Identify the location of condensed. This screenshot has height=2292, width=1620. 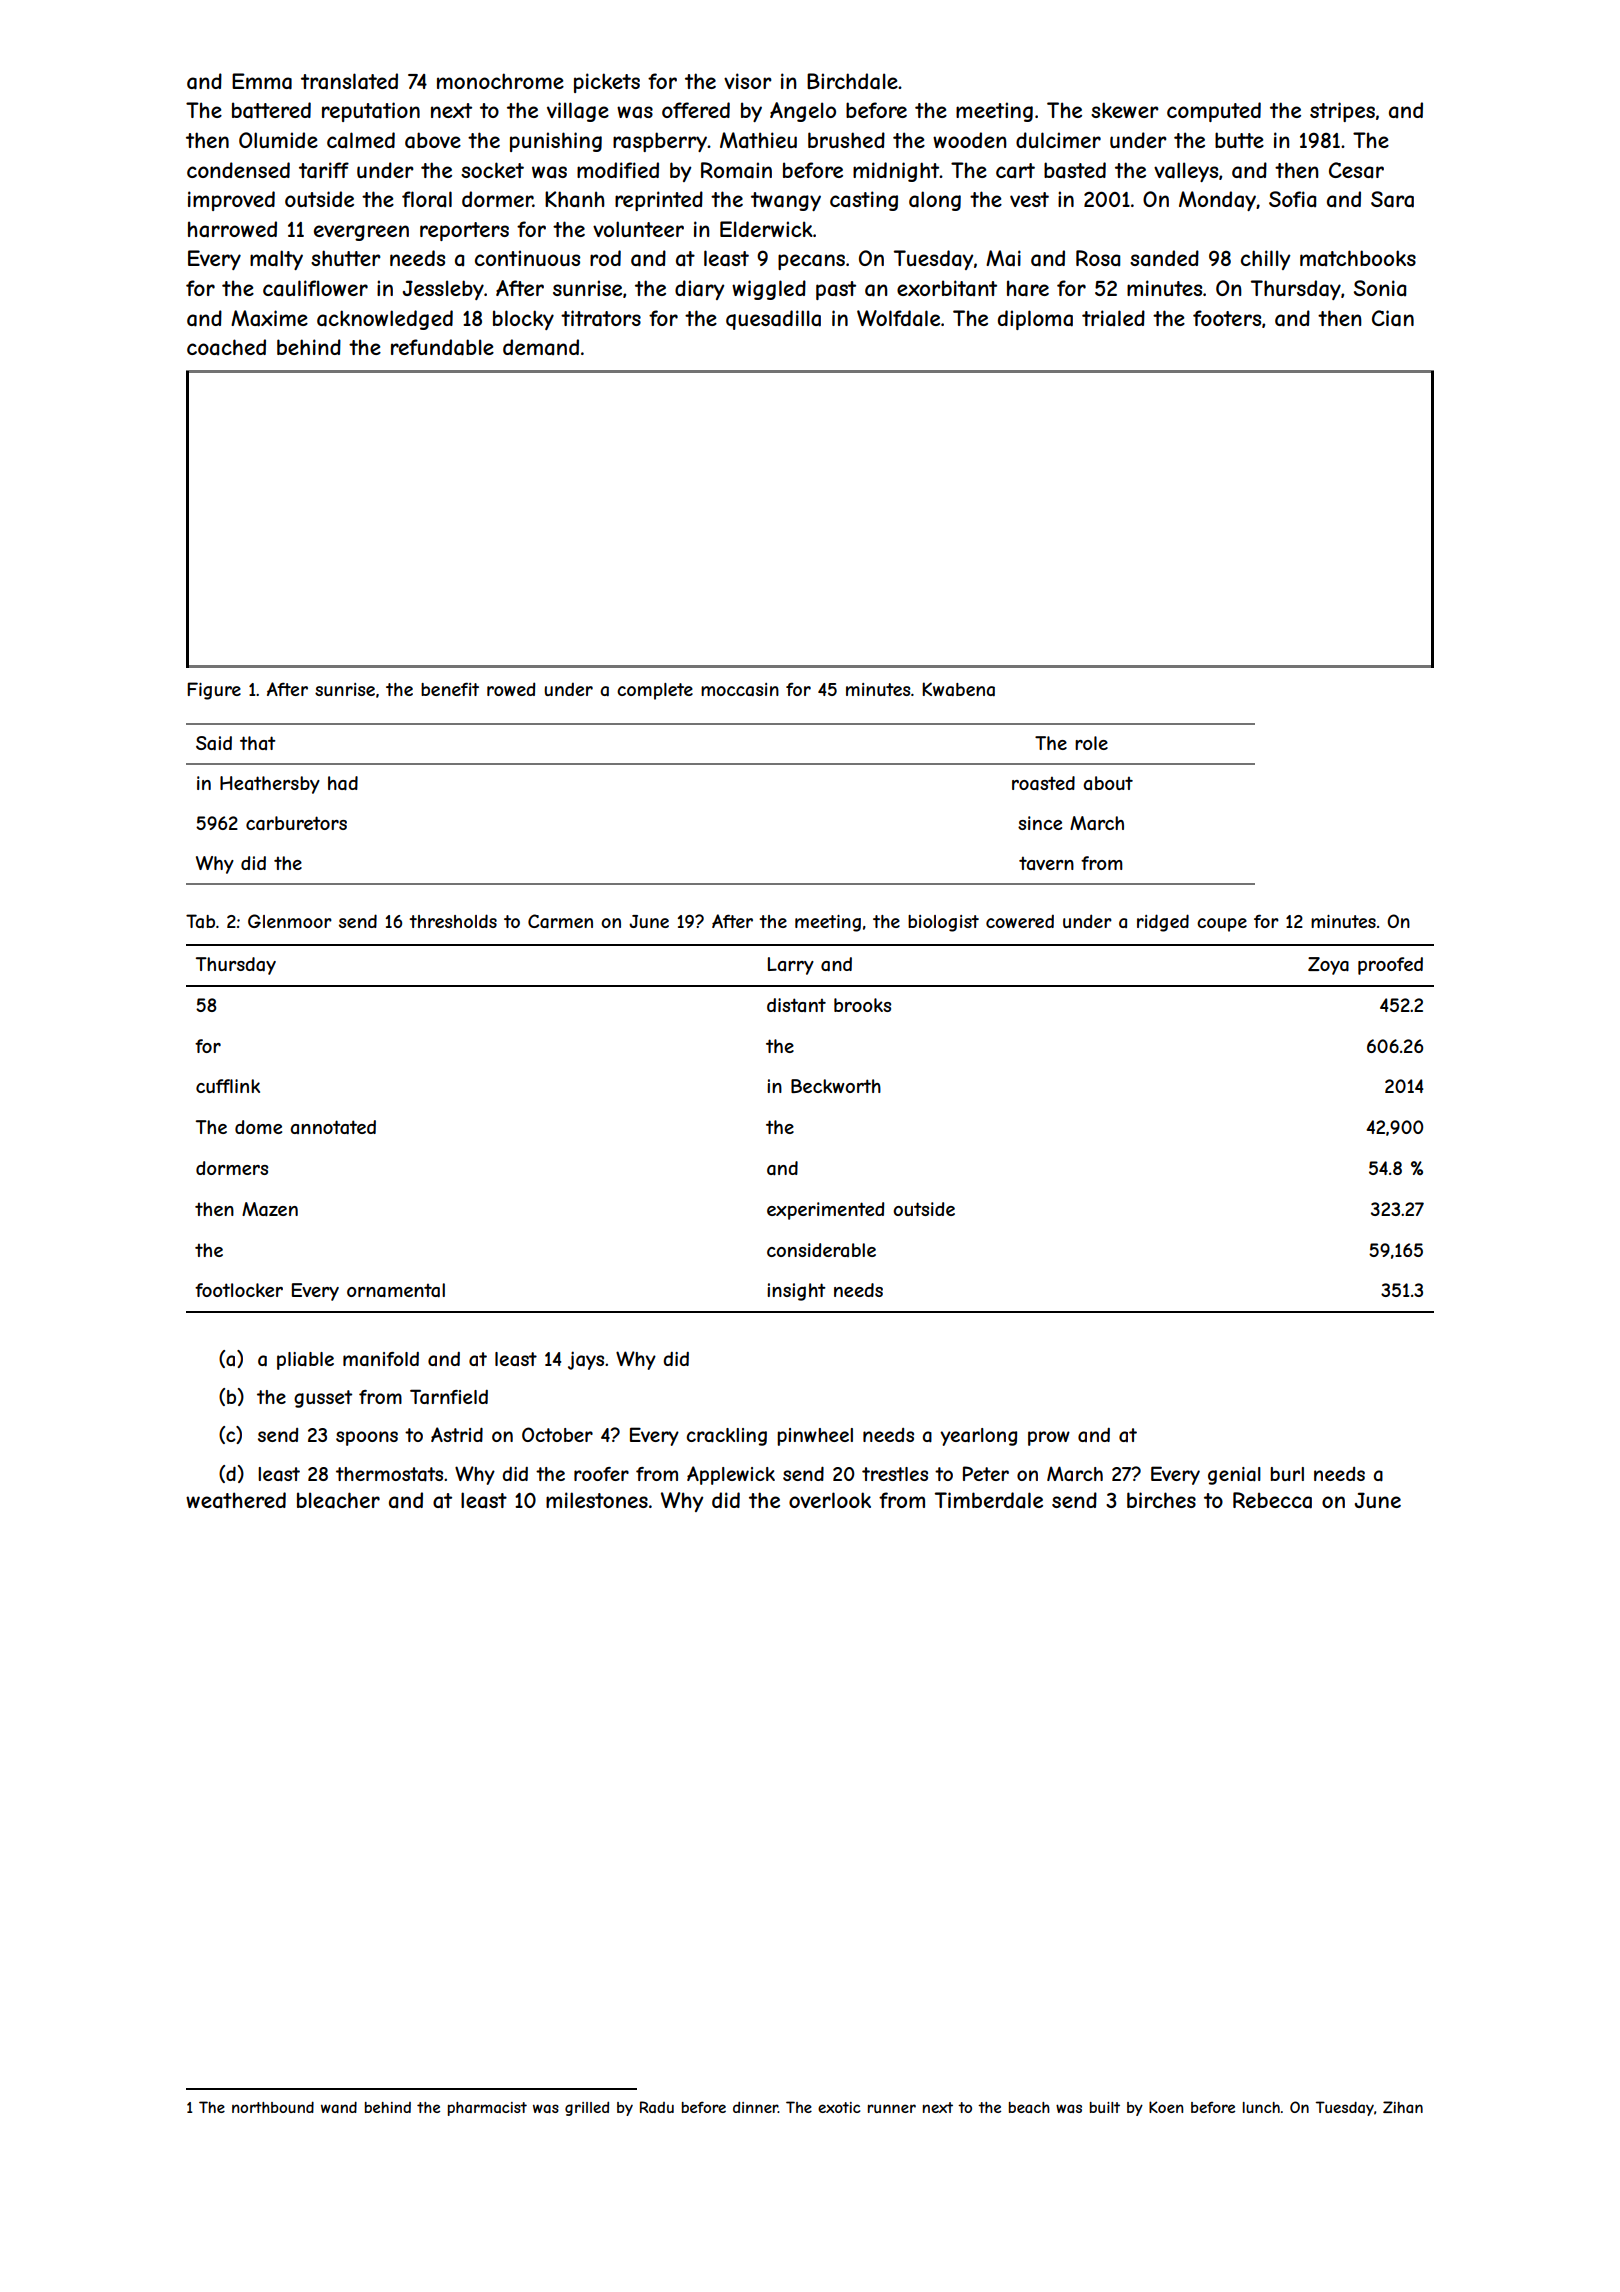
(238, 170).
